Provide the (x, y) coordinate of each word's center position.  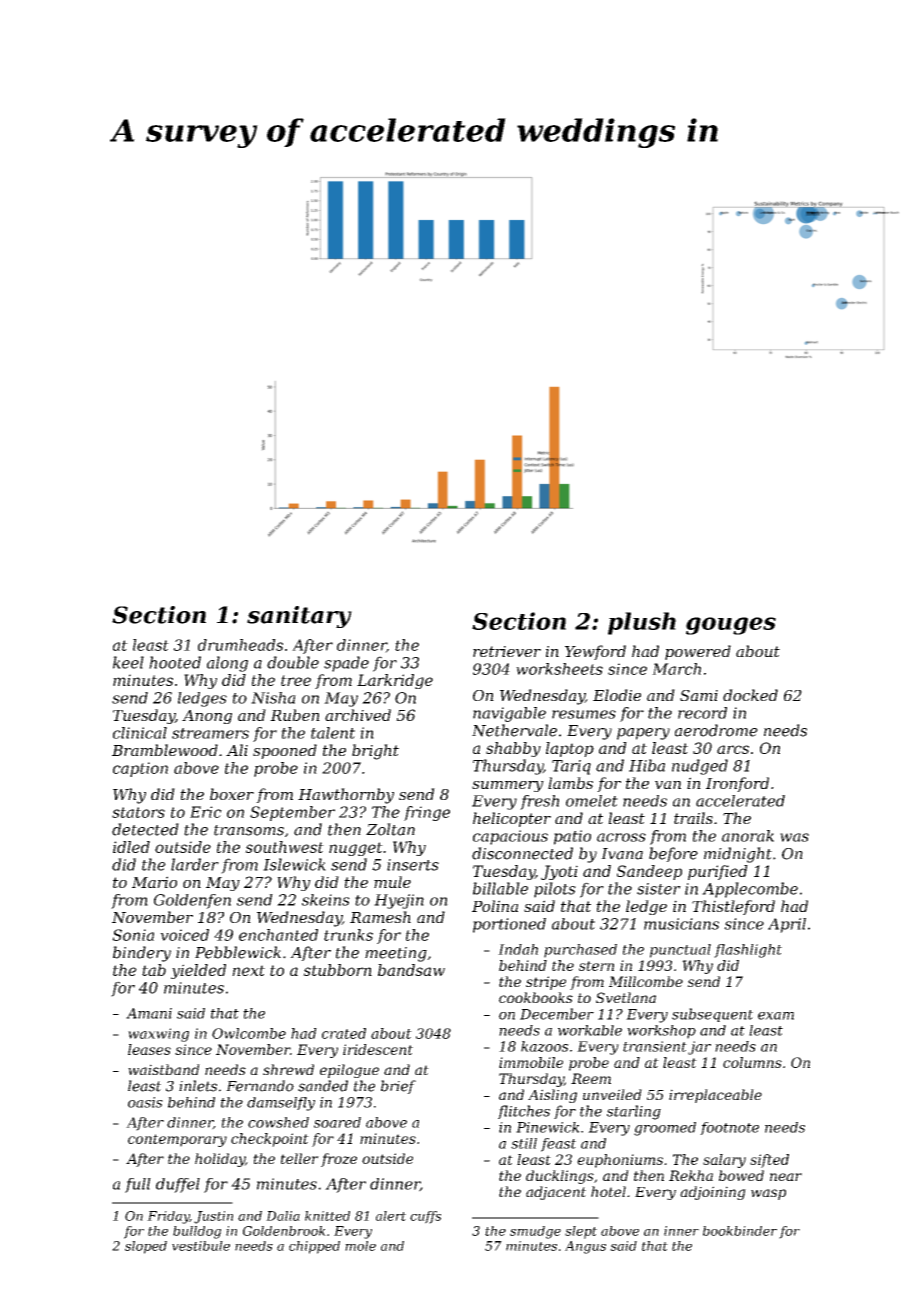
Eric (206, 812)
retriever (507, 651)
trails (693, 818)
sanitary (299, 617)
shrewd (288, 1069)
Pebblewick (238, 952)
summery (508, 786)
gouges (731, 626)
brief (398, 1087)
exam (776, 1016)
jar (699, 1048)
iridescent (378, 1049)
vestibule (201, 1246)
